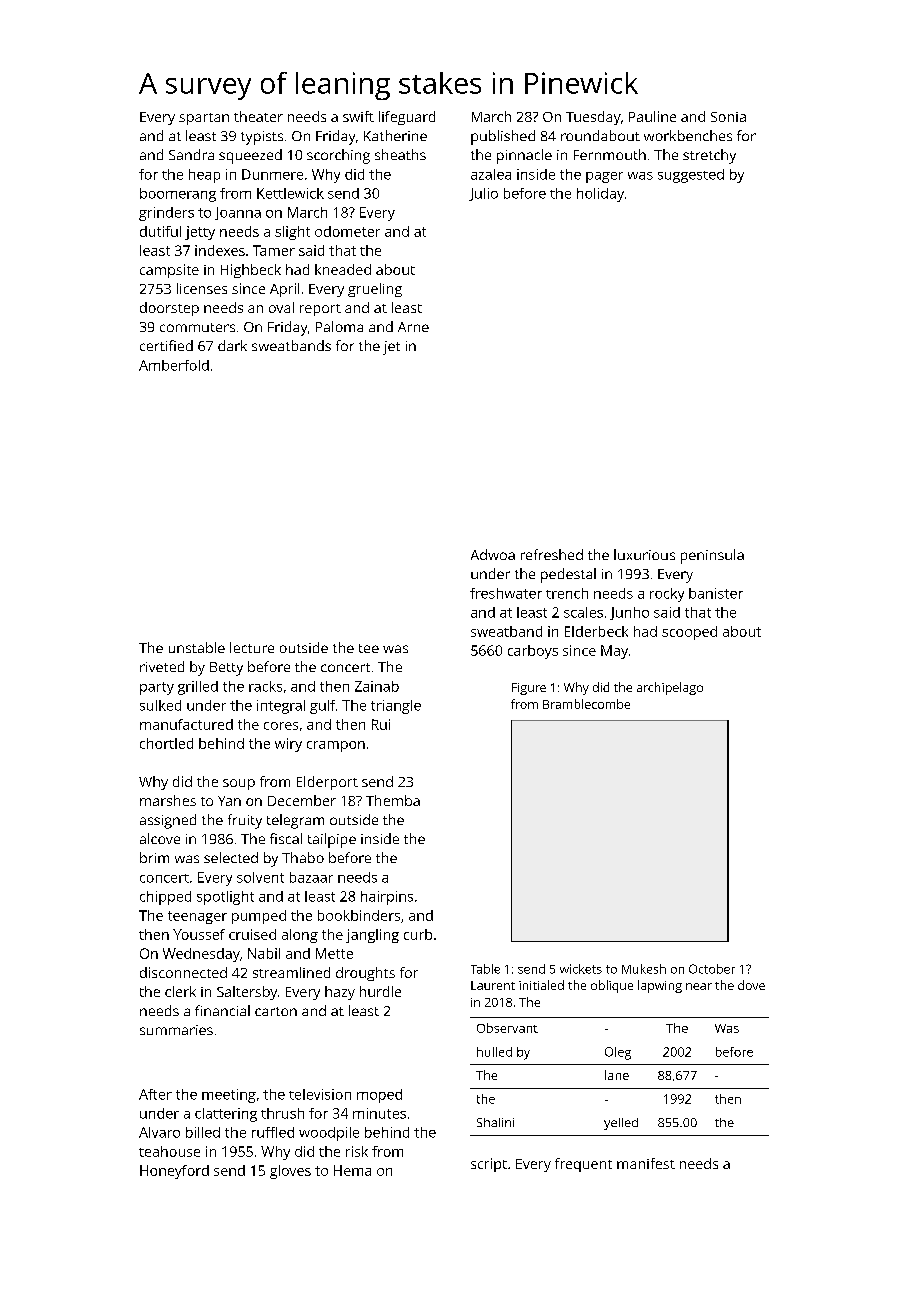  I want to click on spartan, so click(204, 119).
